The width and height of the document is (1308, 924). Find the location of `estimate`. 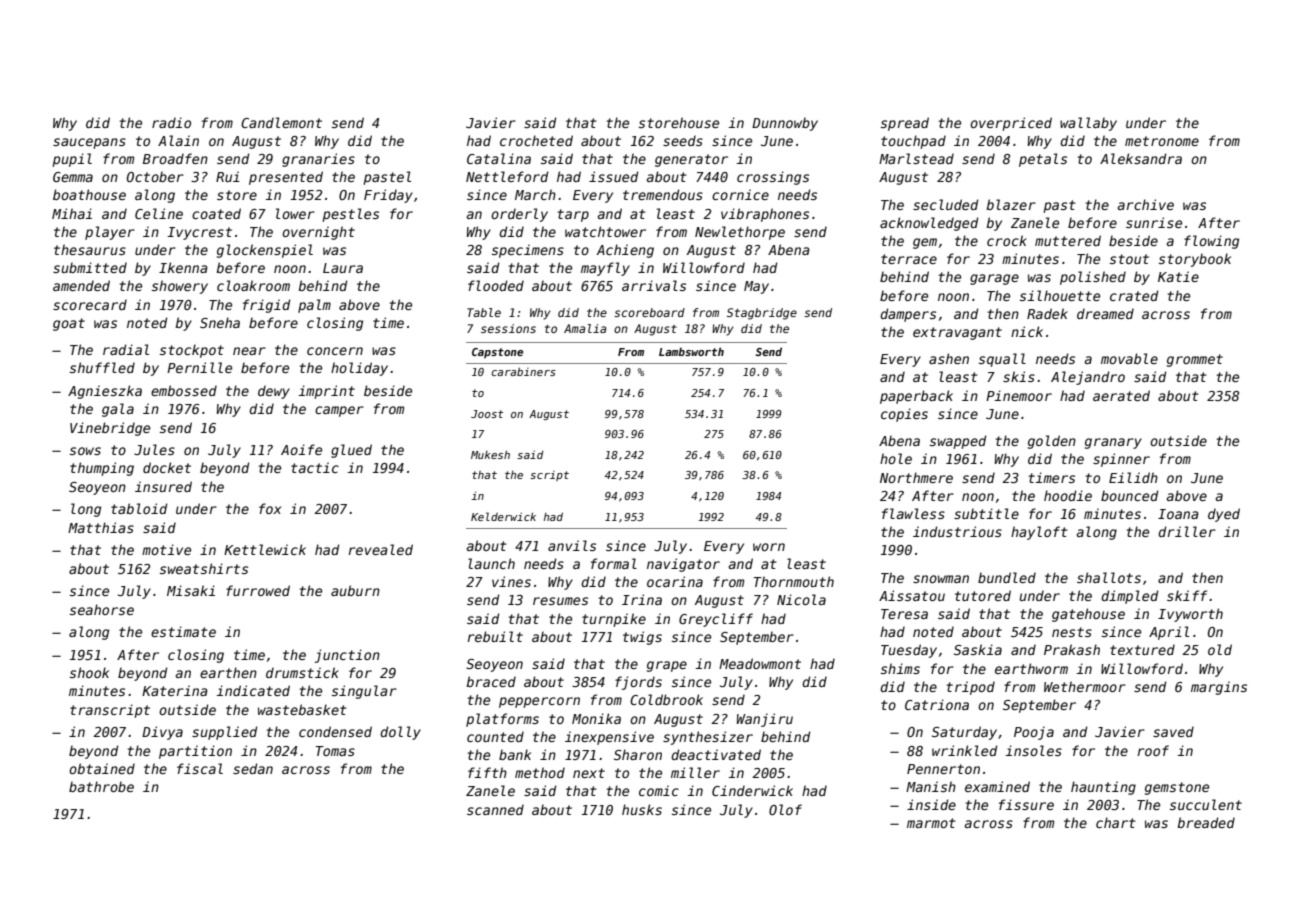

estimate is located at coordinates (183, 631).
